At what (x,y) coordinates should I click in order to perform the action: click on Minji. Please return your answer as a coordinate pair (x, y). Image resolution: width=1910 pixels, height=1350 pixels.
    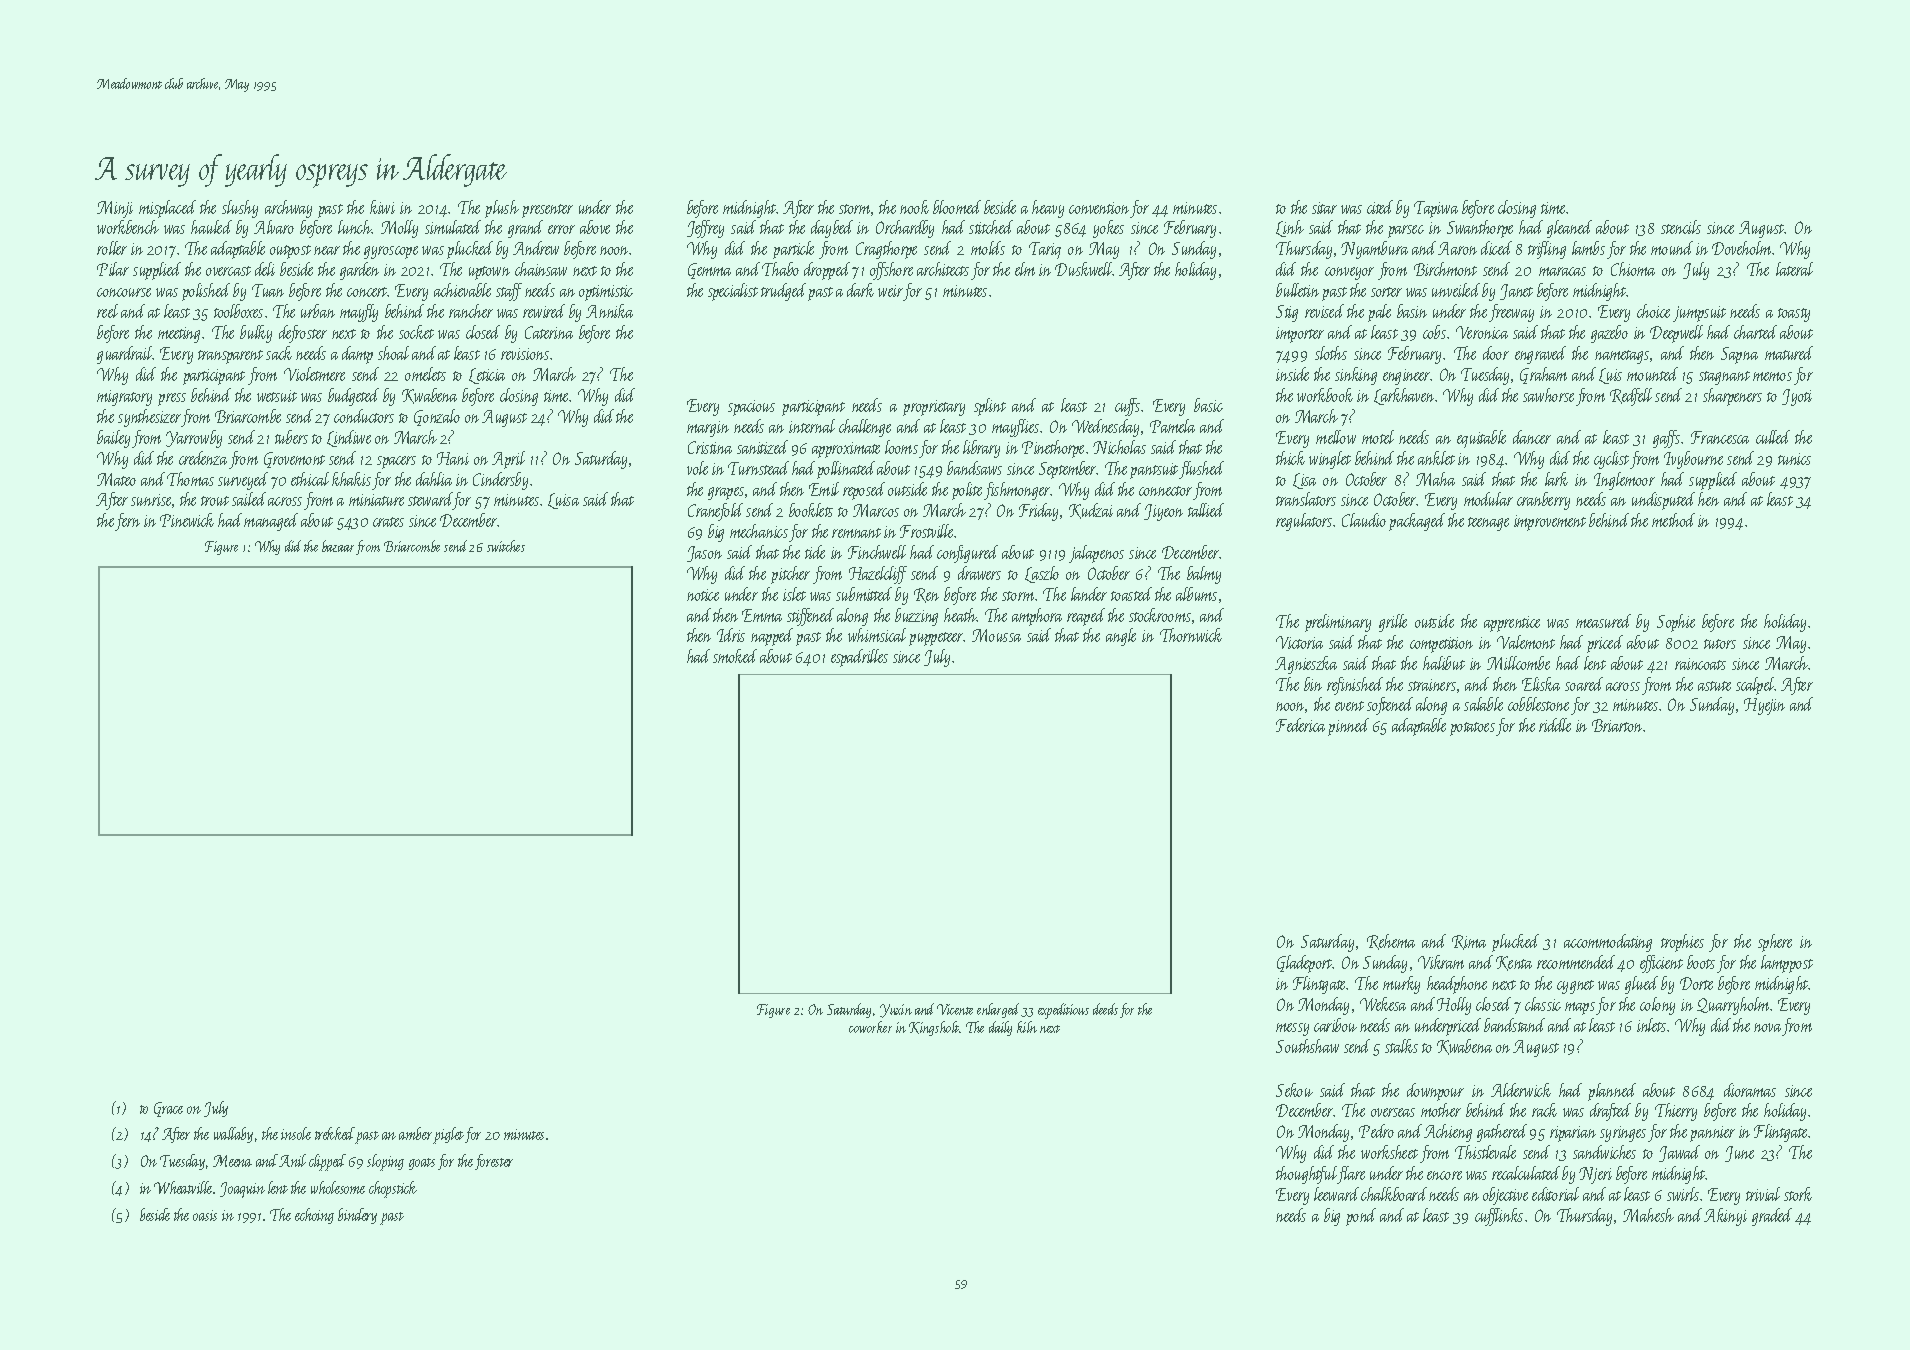
    Looking at the image, I should click on (115, 209).
